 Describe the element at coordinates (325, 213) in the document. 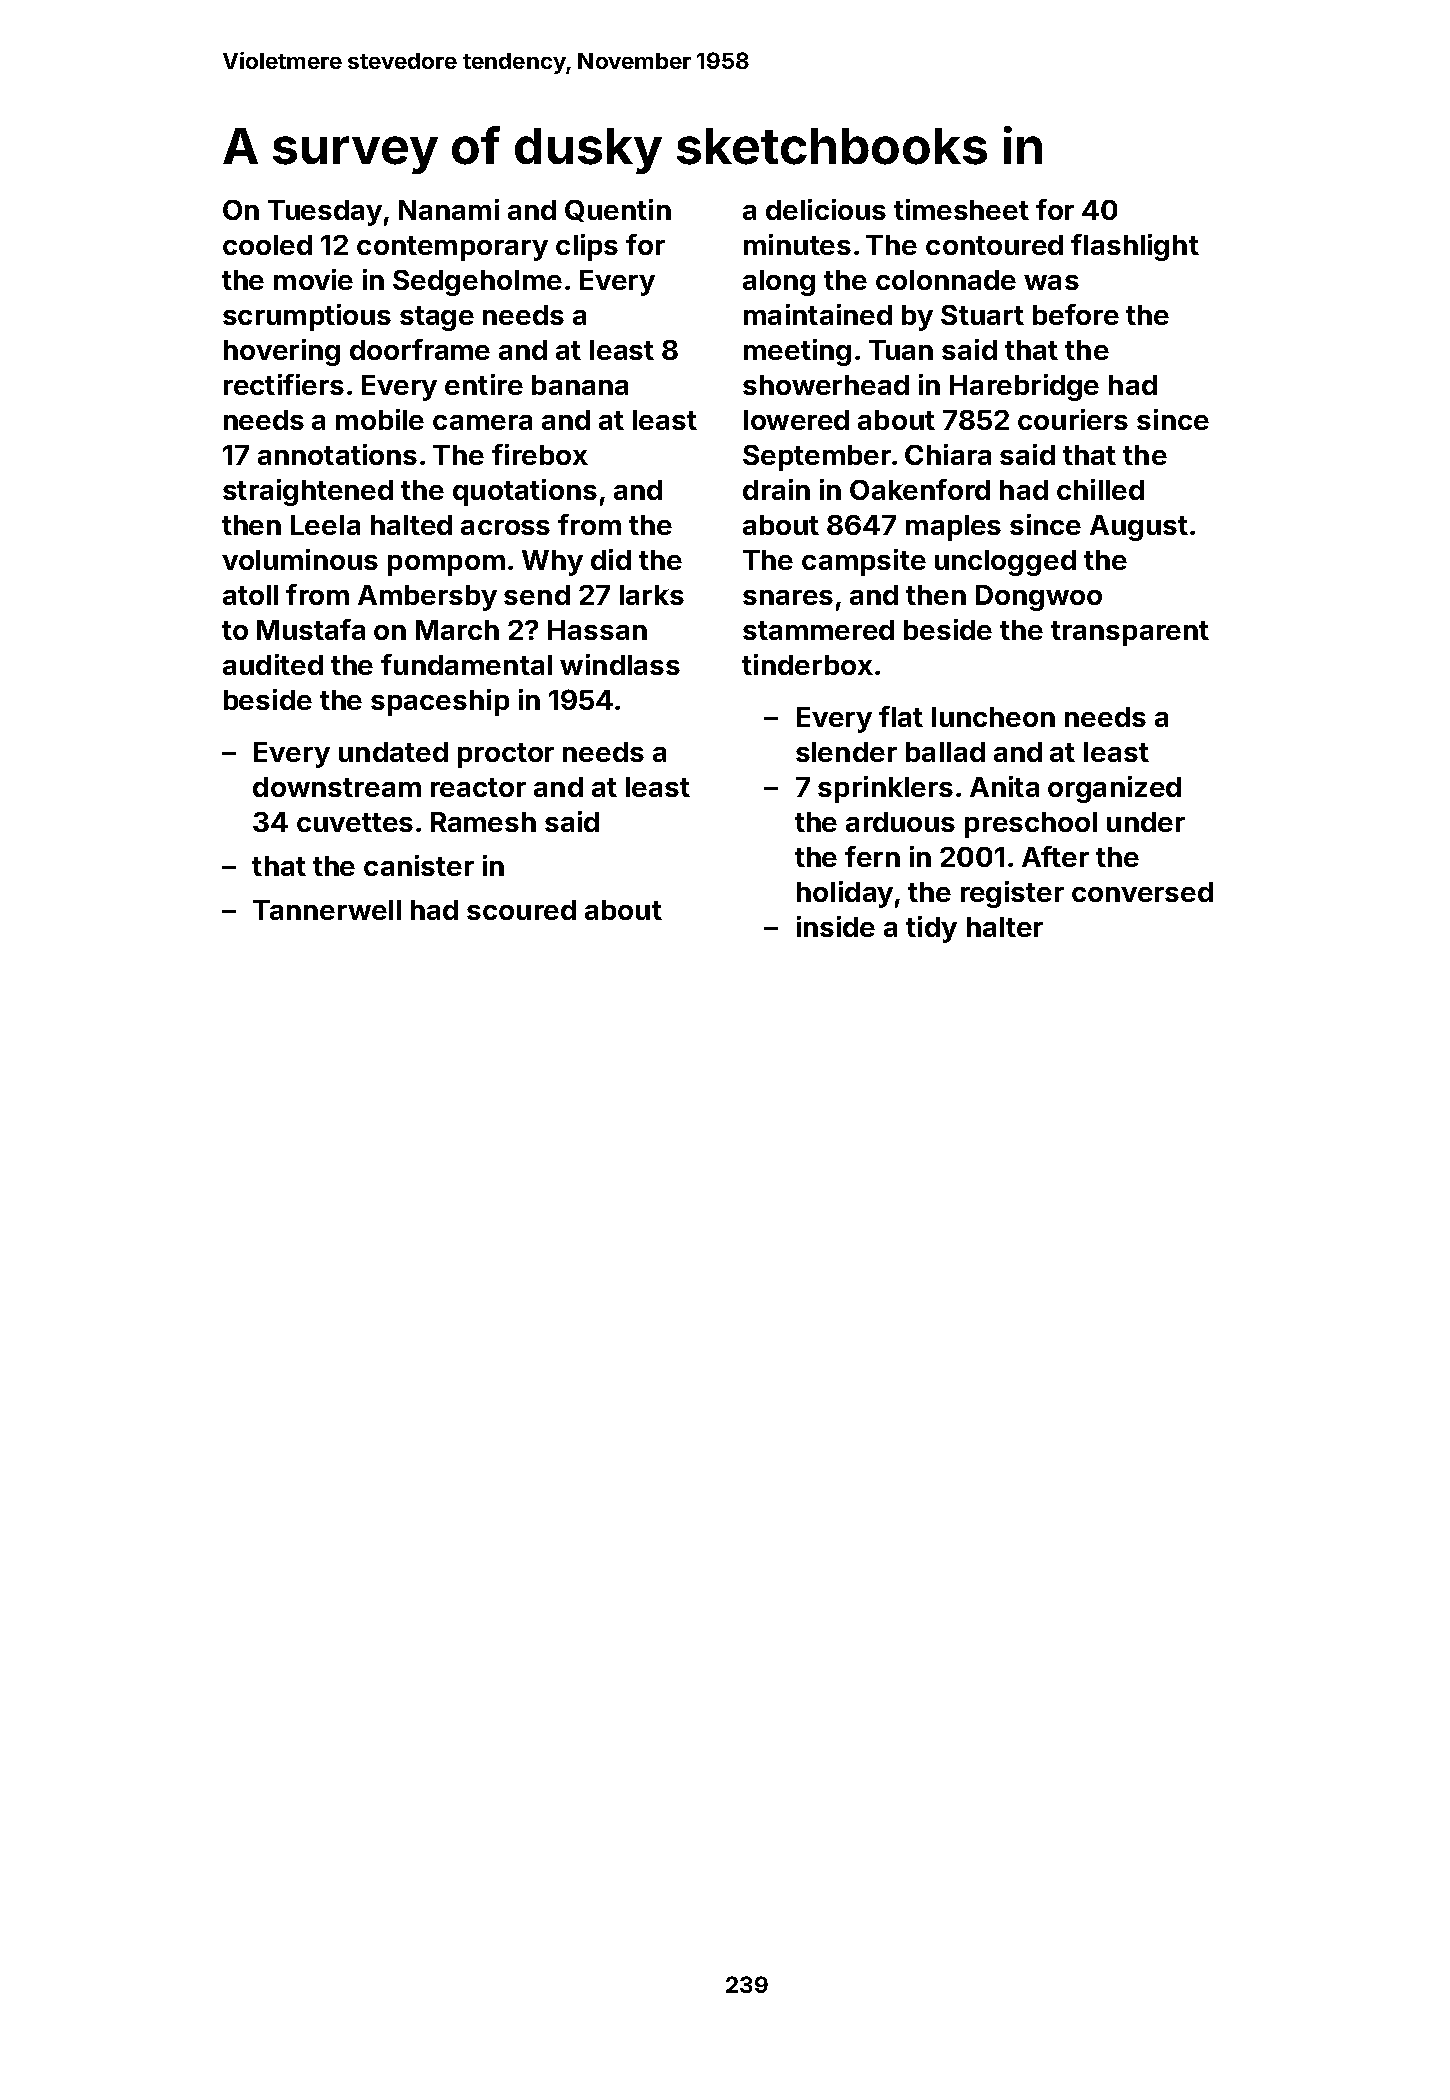

I see `Tuesday` at that location.
